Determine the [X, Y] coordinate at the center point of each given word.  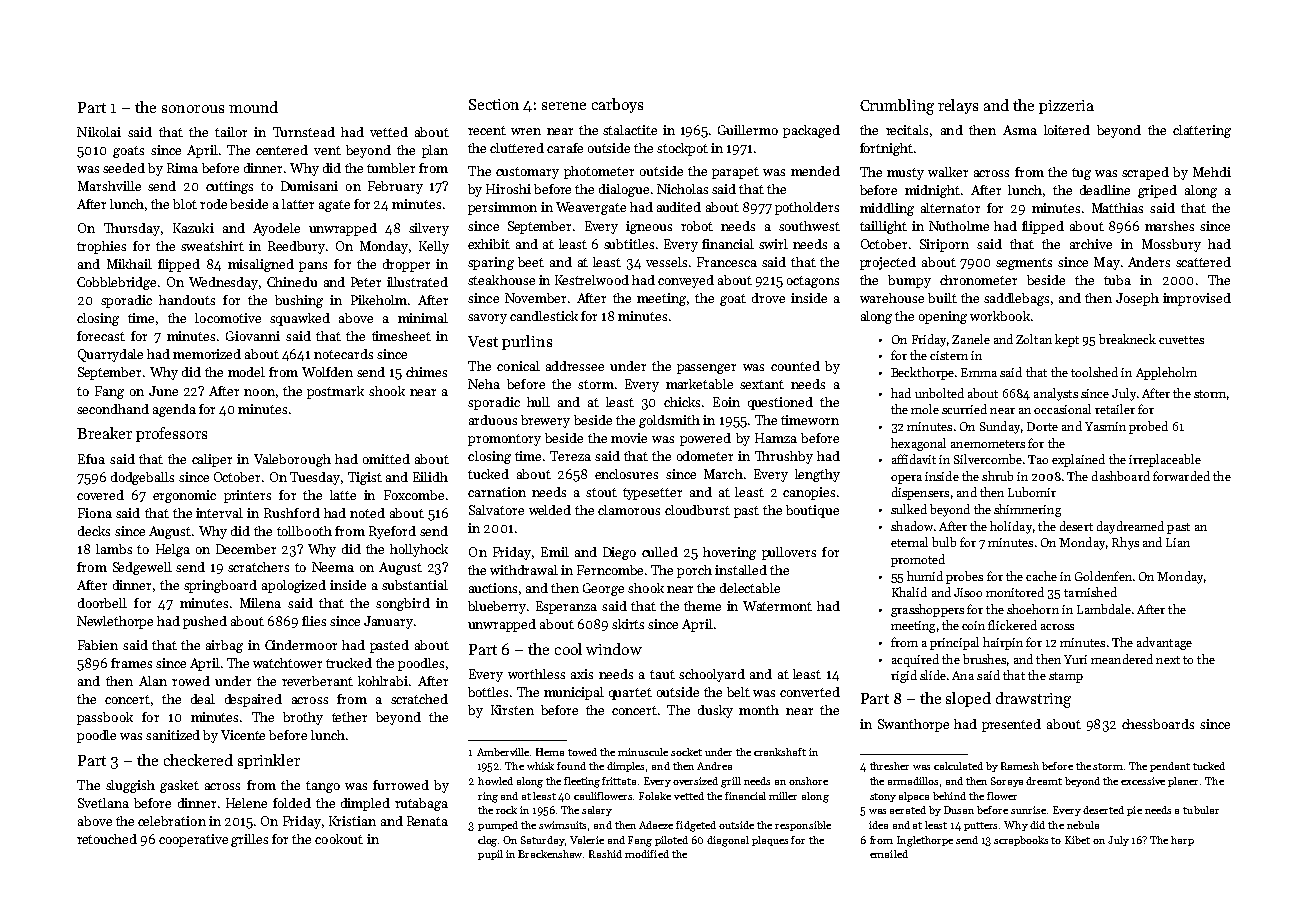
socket [686, 752]
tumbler [391, 168]
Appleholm [1166, 373]
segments [1024, 264]
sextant [762, 384]
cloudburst [697, 510]
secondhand [113, 409]
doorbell [102, 603]
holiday [1011, 527]
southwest [809, 226]
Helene [246, 803]
